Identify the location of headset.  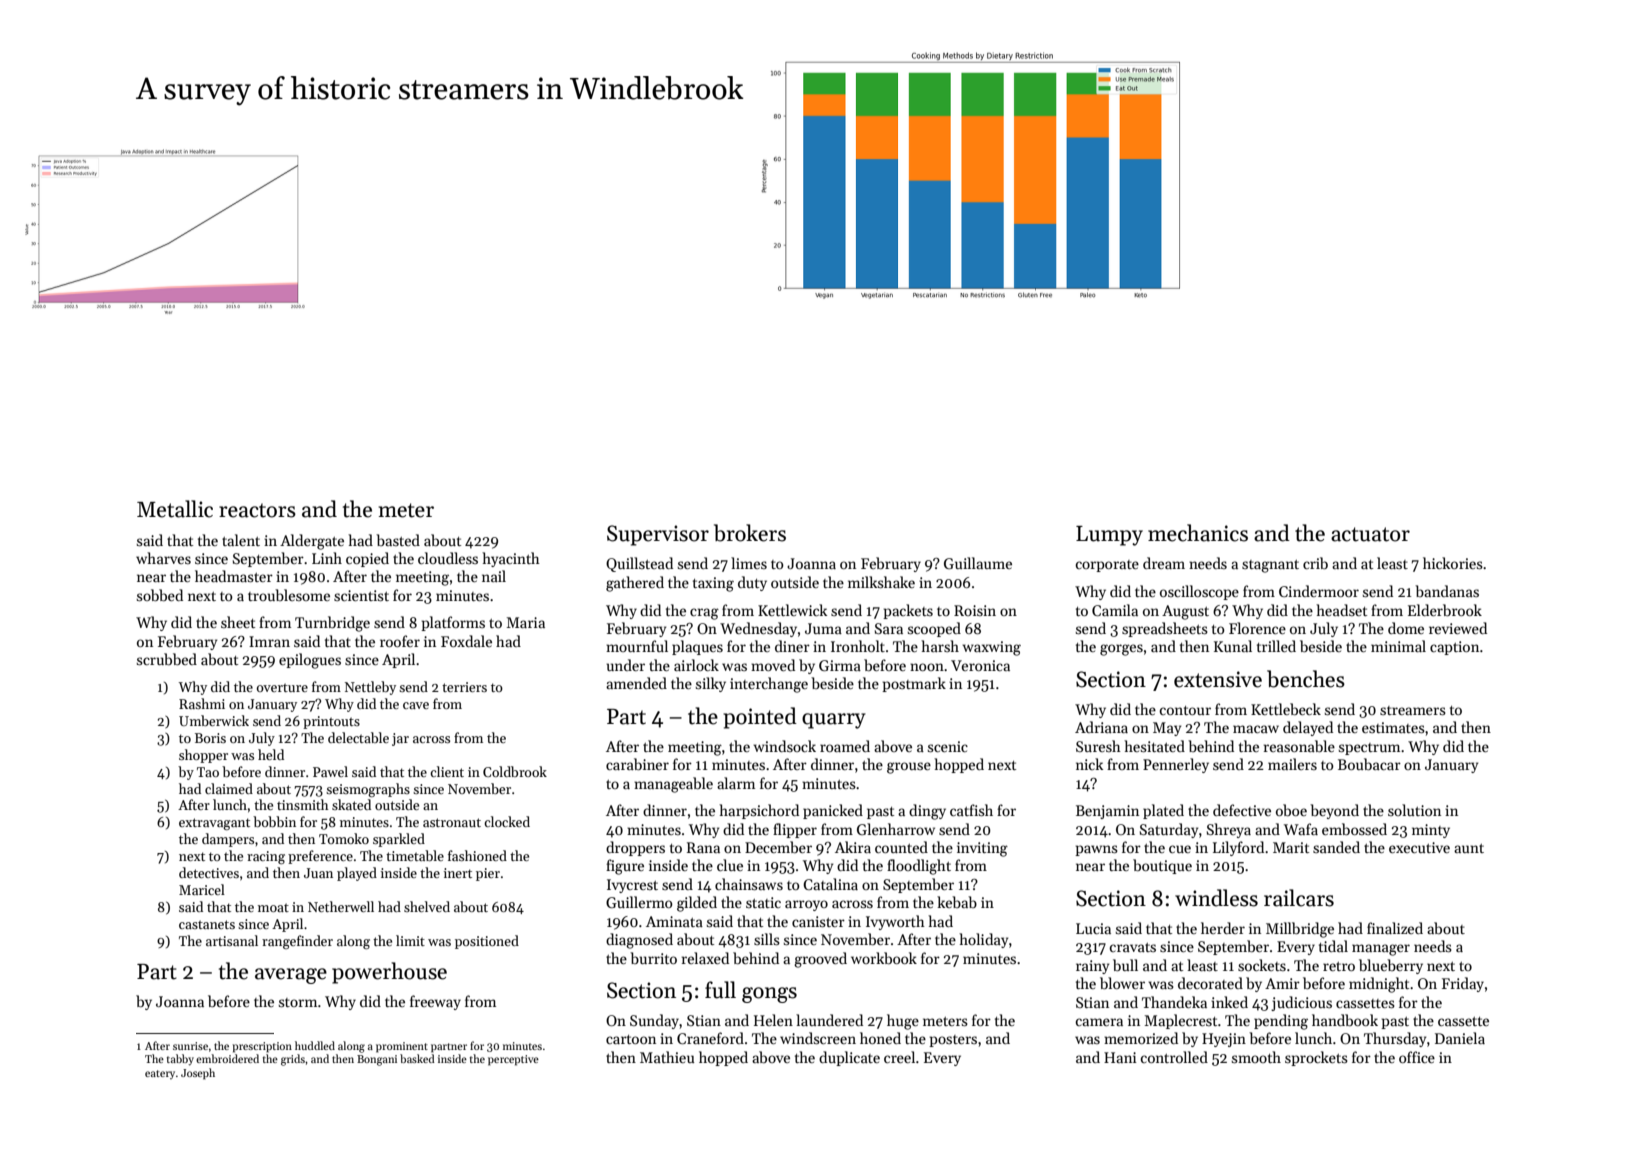
(1341, 610).
